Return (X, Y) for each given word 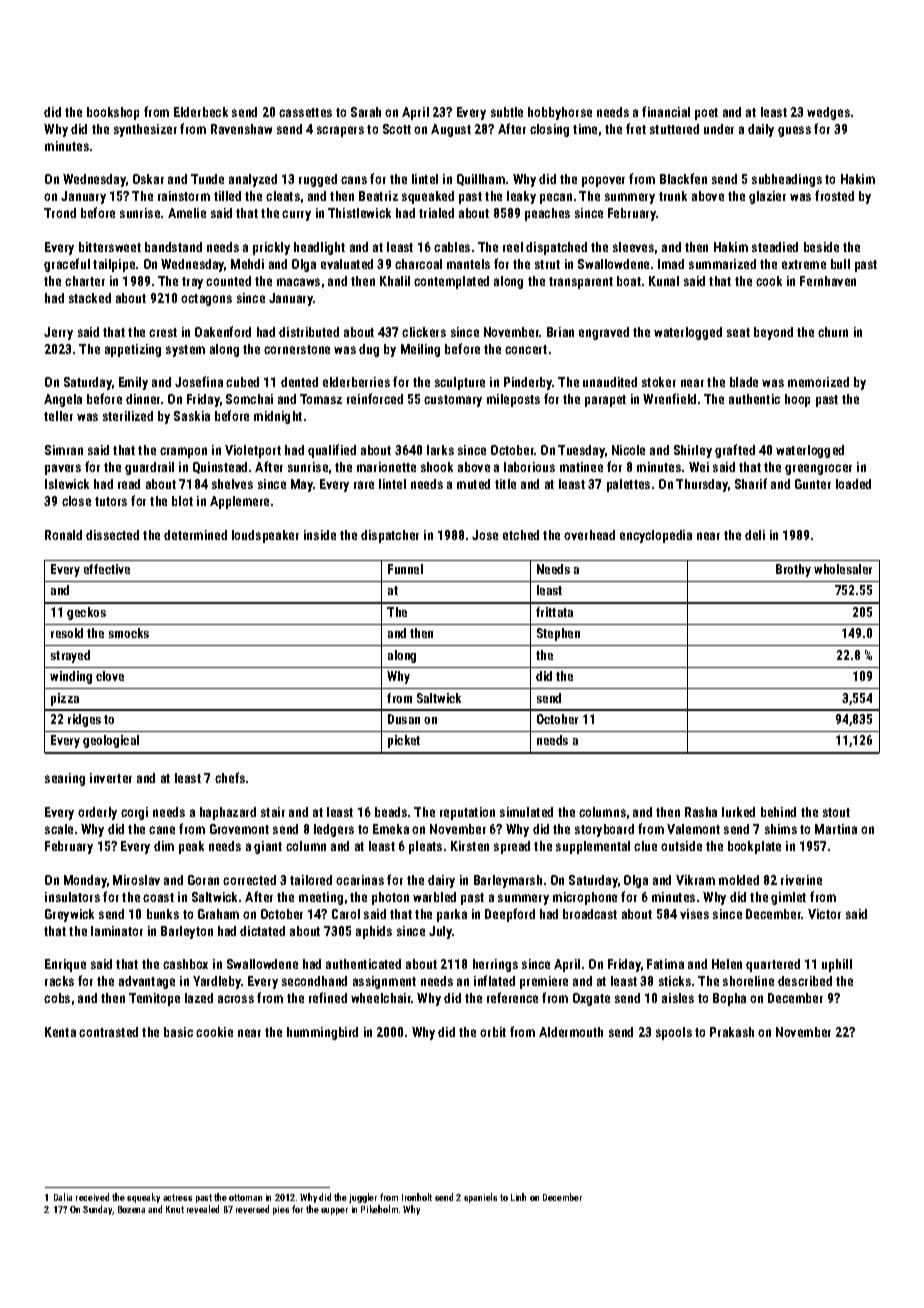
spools (674, 1033)
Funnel (405, 569)
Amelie (187, 213)
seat (738, 332)
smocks (129, 633)
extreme (804, 264)
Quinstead (220, 468)
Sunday (98, 1210)
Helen (727, 964)
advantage (147, 982)
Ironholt (417, 1197)
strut (547, 264)
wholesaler (843, 569)
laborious (529, 467)
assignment (384, 982)
